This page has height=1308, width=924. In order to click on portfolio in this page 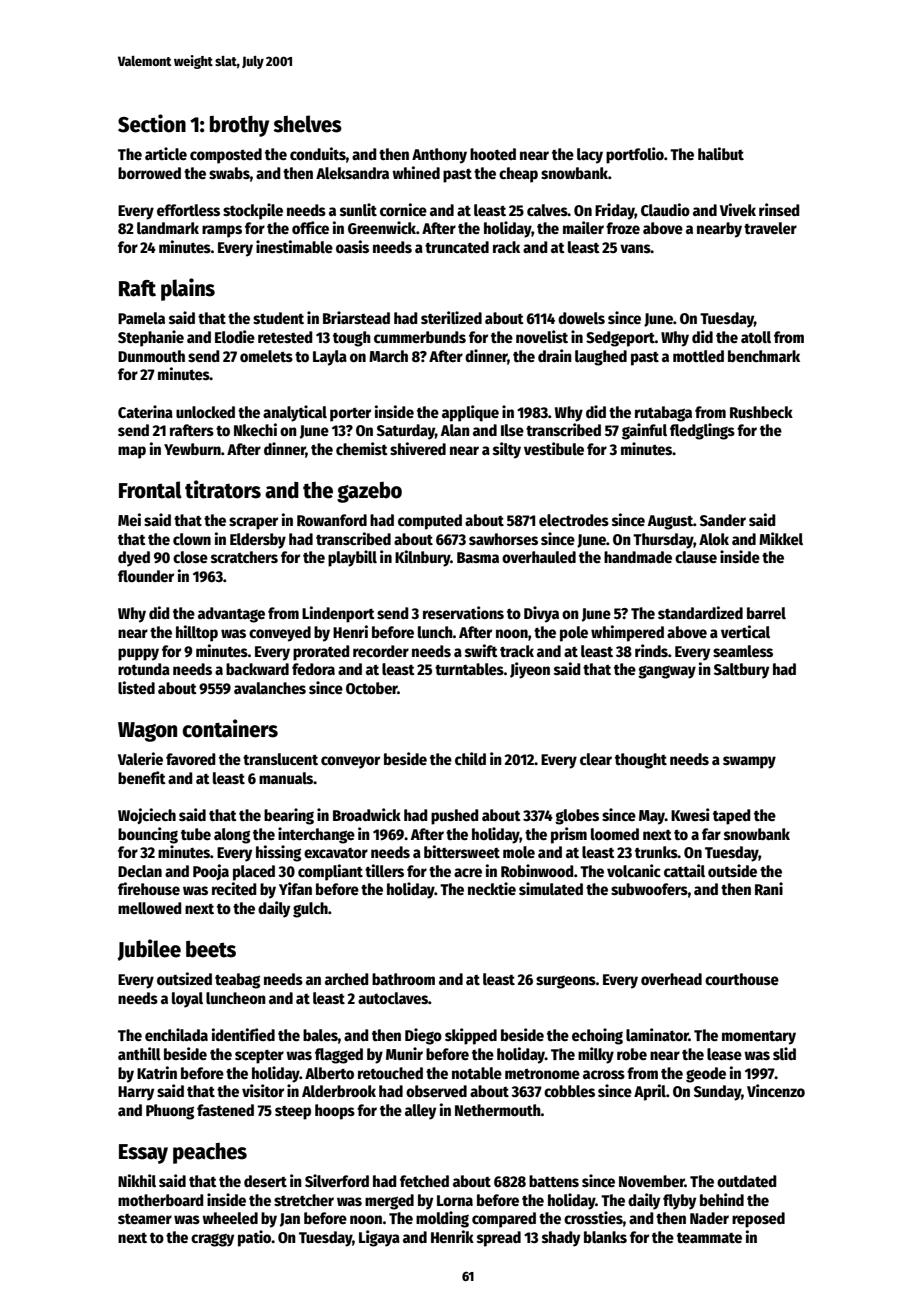, I will do `click(635, 155)`.
